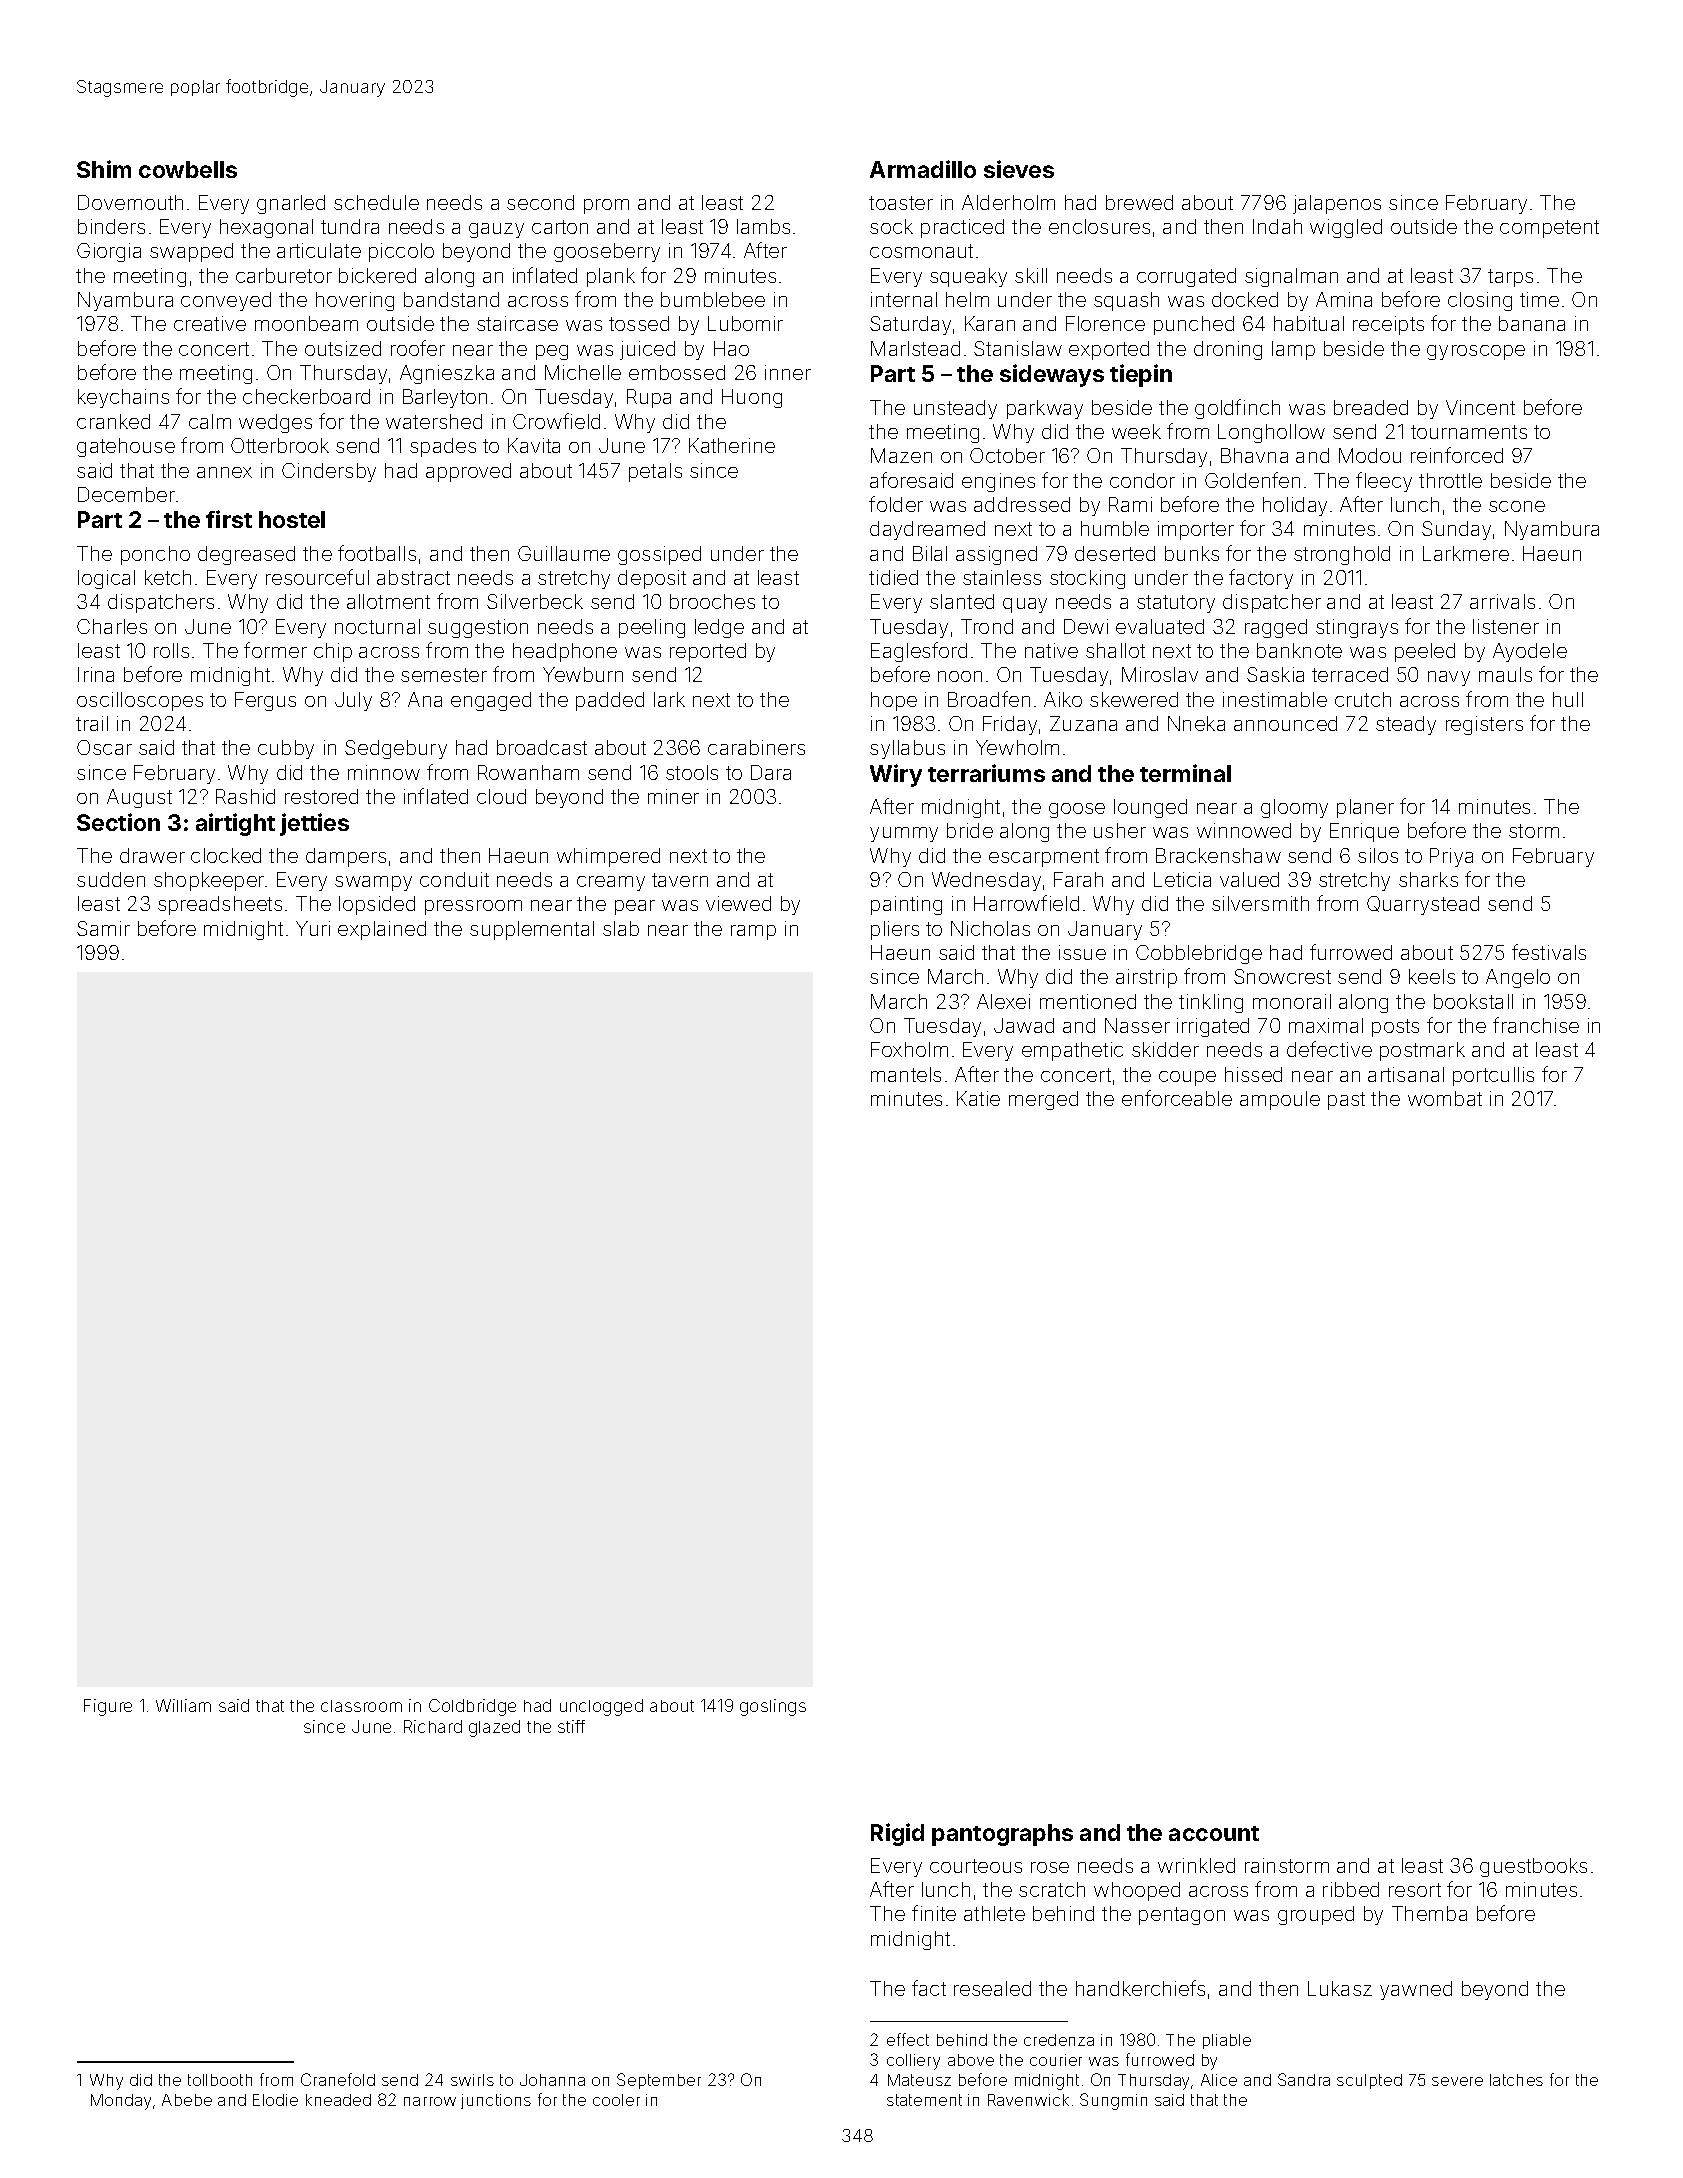  Describe the element at coordinates (1502, 601) in the image. I see `arrivals` at that location.
